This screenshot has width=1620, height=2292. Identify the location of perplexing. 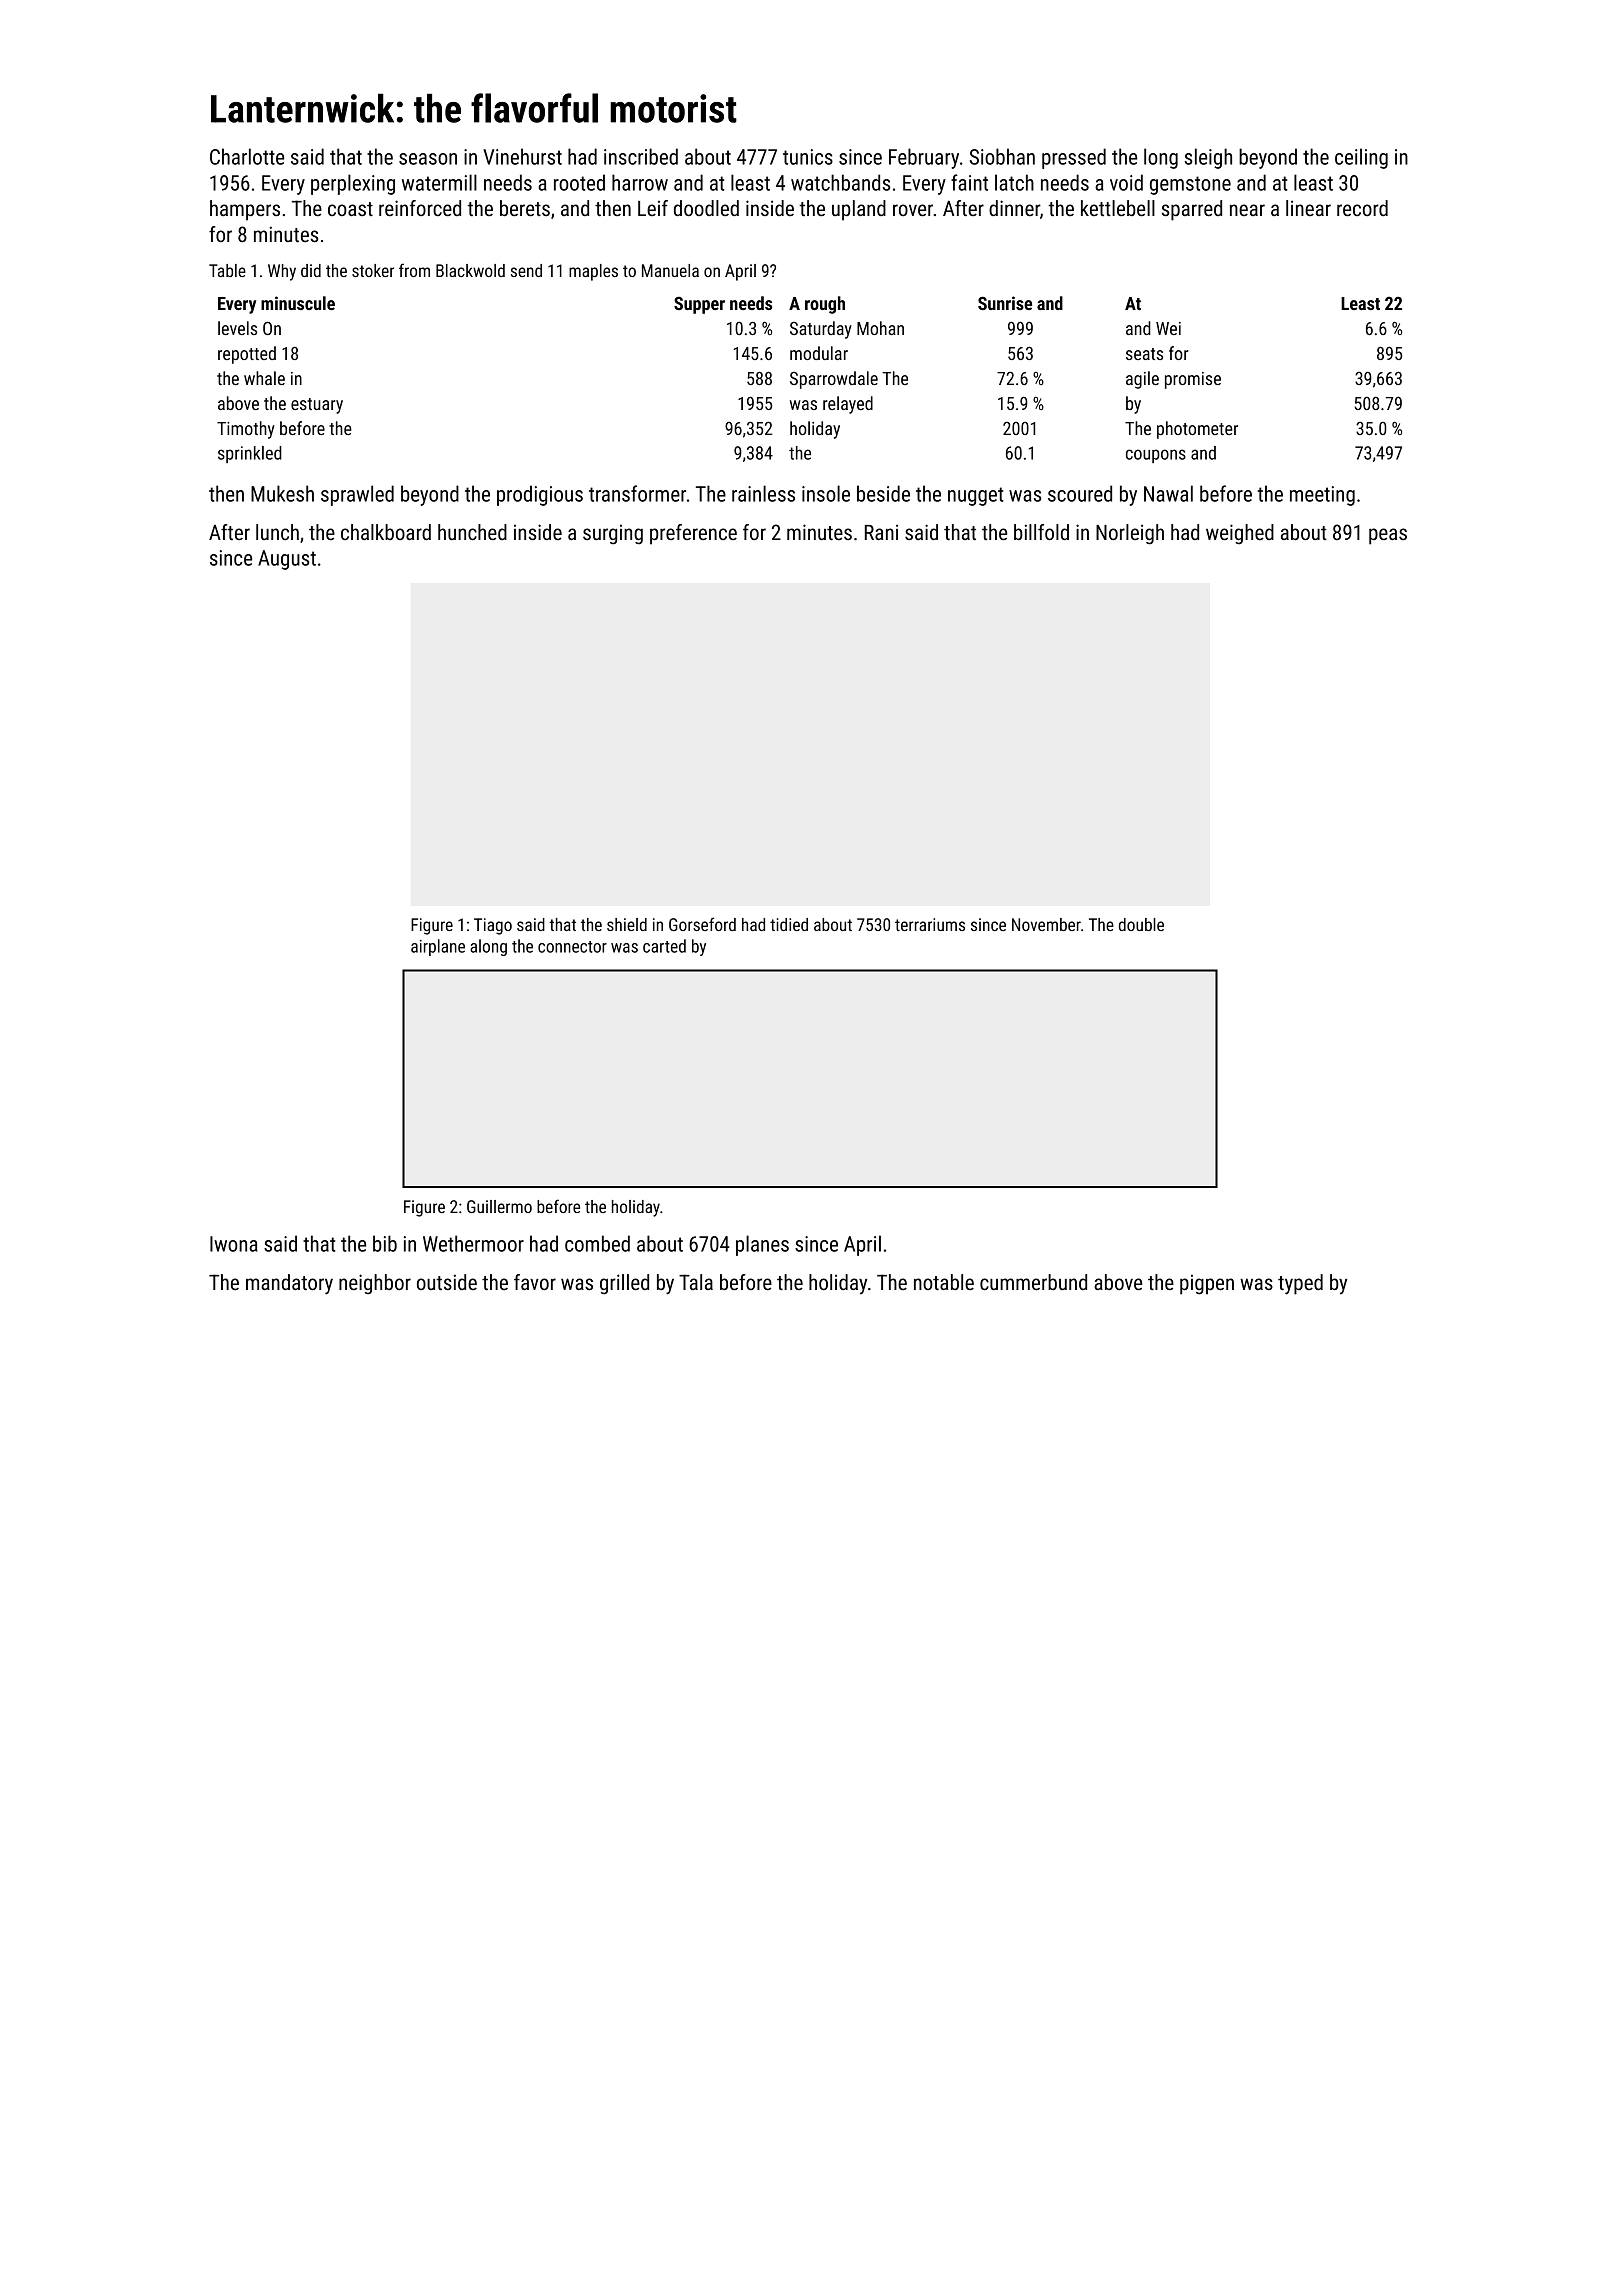
(353, 184).
